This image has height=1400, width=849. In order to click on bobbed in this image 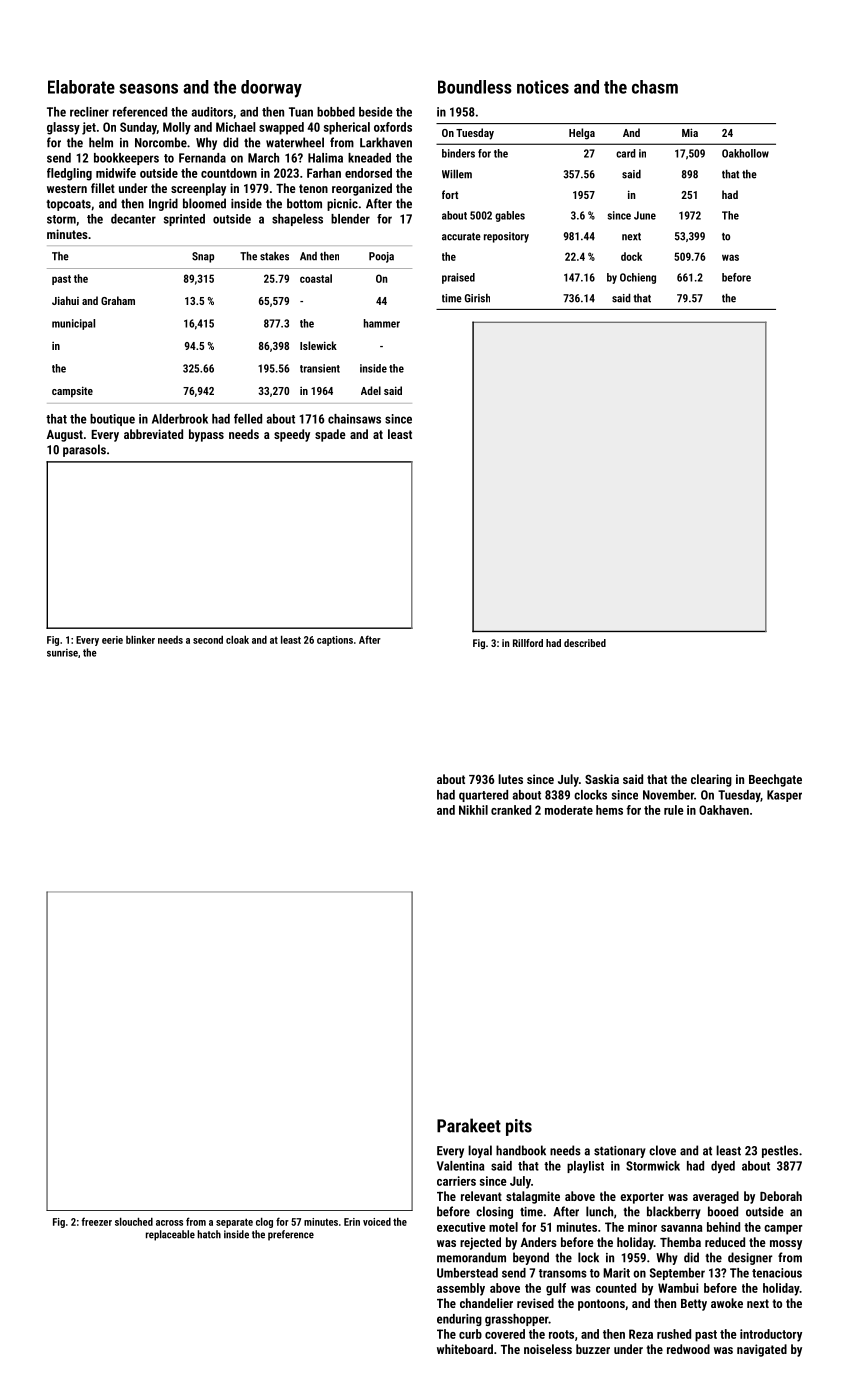, I will do `click(336, 112)`.
